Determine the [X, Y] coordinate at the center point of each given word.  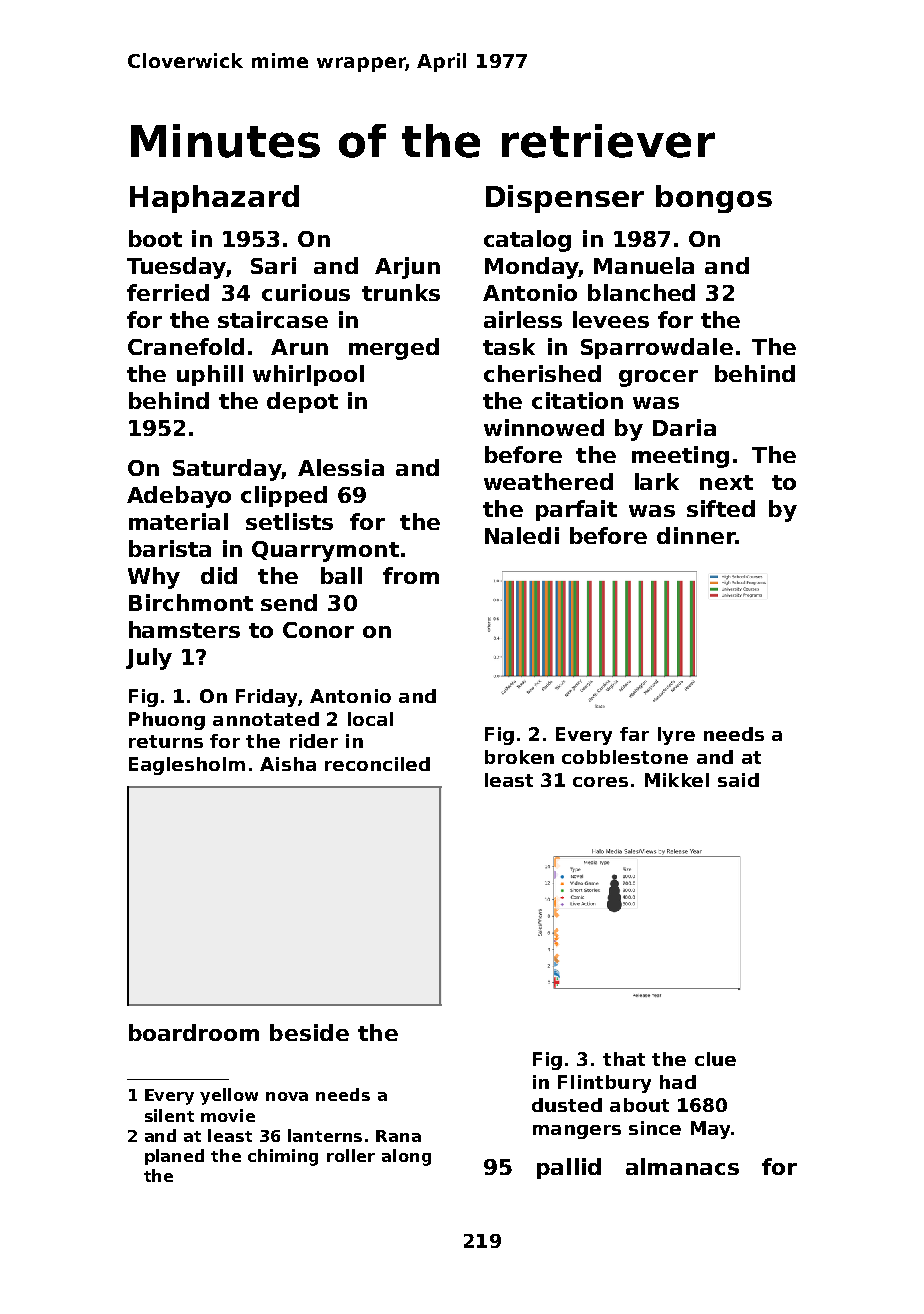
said [738, 780]
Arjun [407, 268]
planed [174, 1157]
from [411, 575]
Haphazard [214, 199]
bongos [714, 199]
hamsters [184, 629]
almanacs [682, 1166]
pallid [569, 1168]
